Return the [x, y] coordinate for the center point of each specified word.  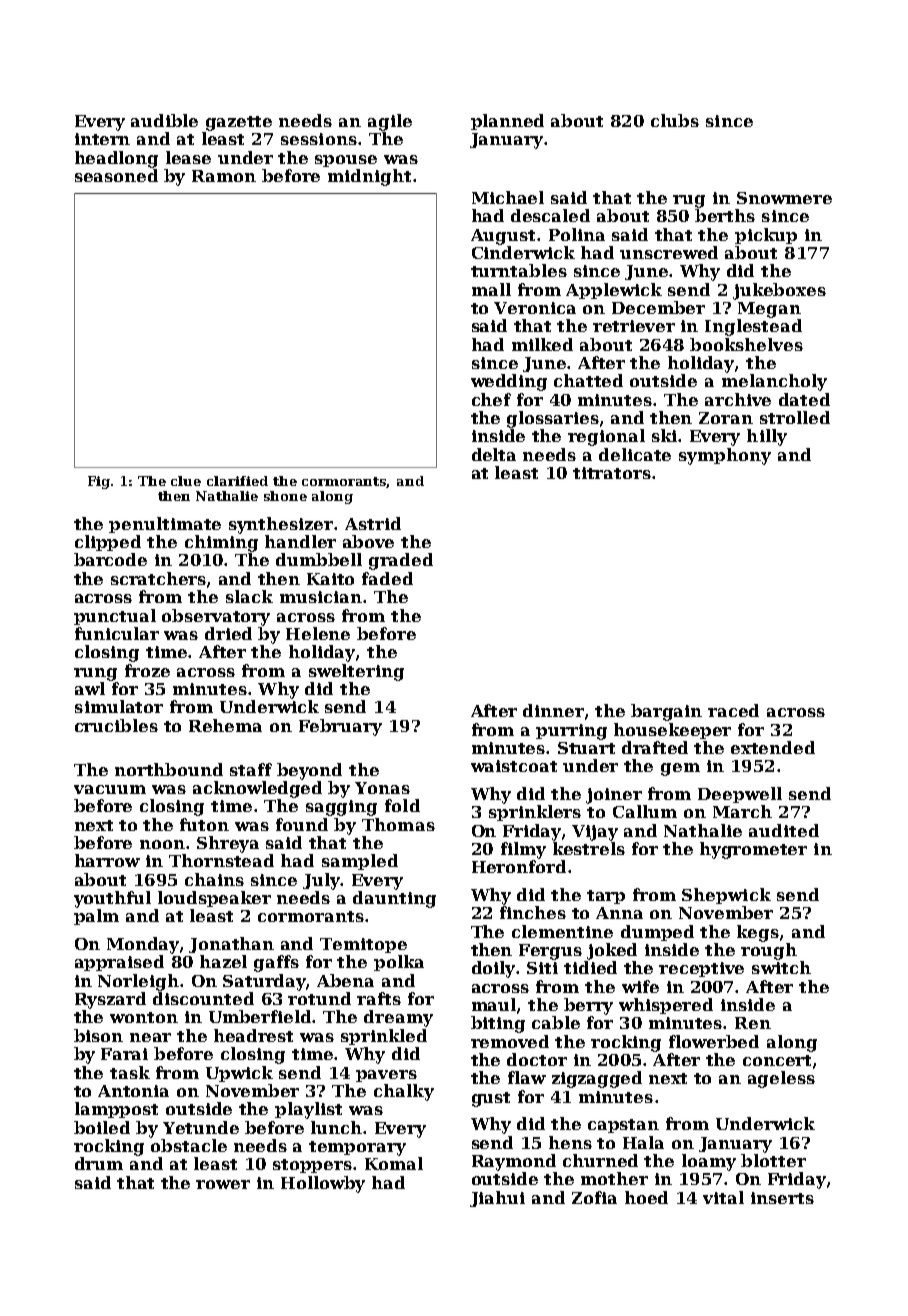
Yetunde [201, 1127]
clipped [108, 543]
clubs [675, 120]
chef [491, 399]
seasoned [116, 175]
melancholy [774, 382]
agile [390, 122]
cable [556, 1022]
